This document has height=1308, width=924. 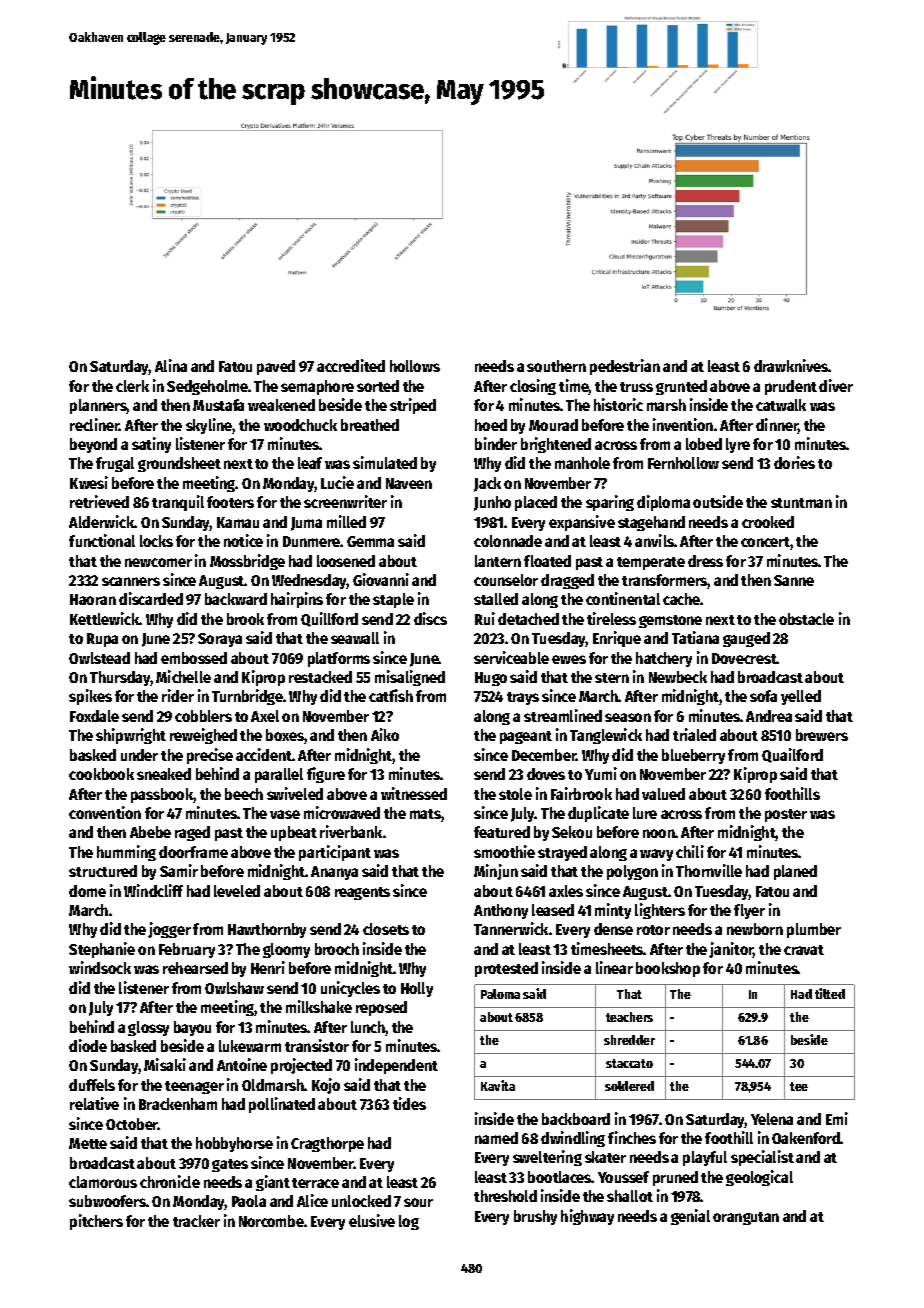 I want to click on Owlshaw, so click(x=234, y=988).
